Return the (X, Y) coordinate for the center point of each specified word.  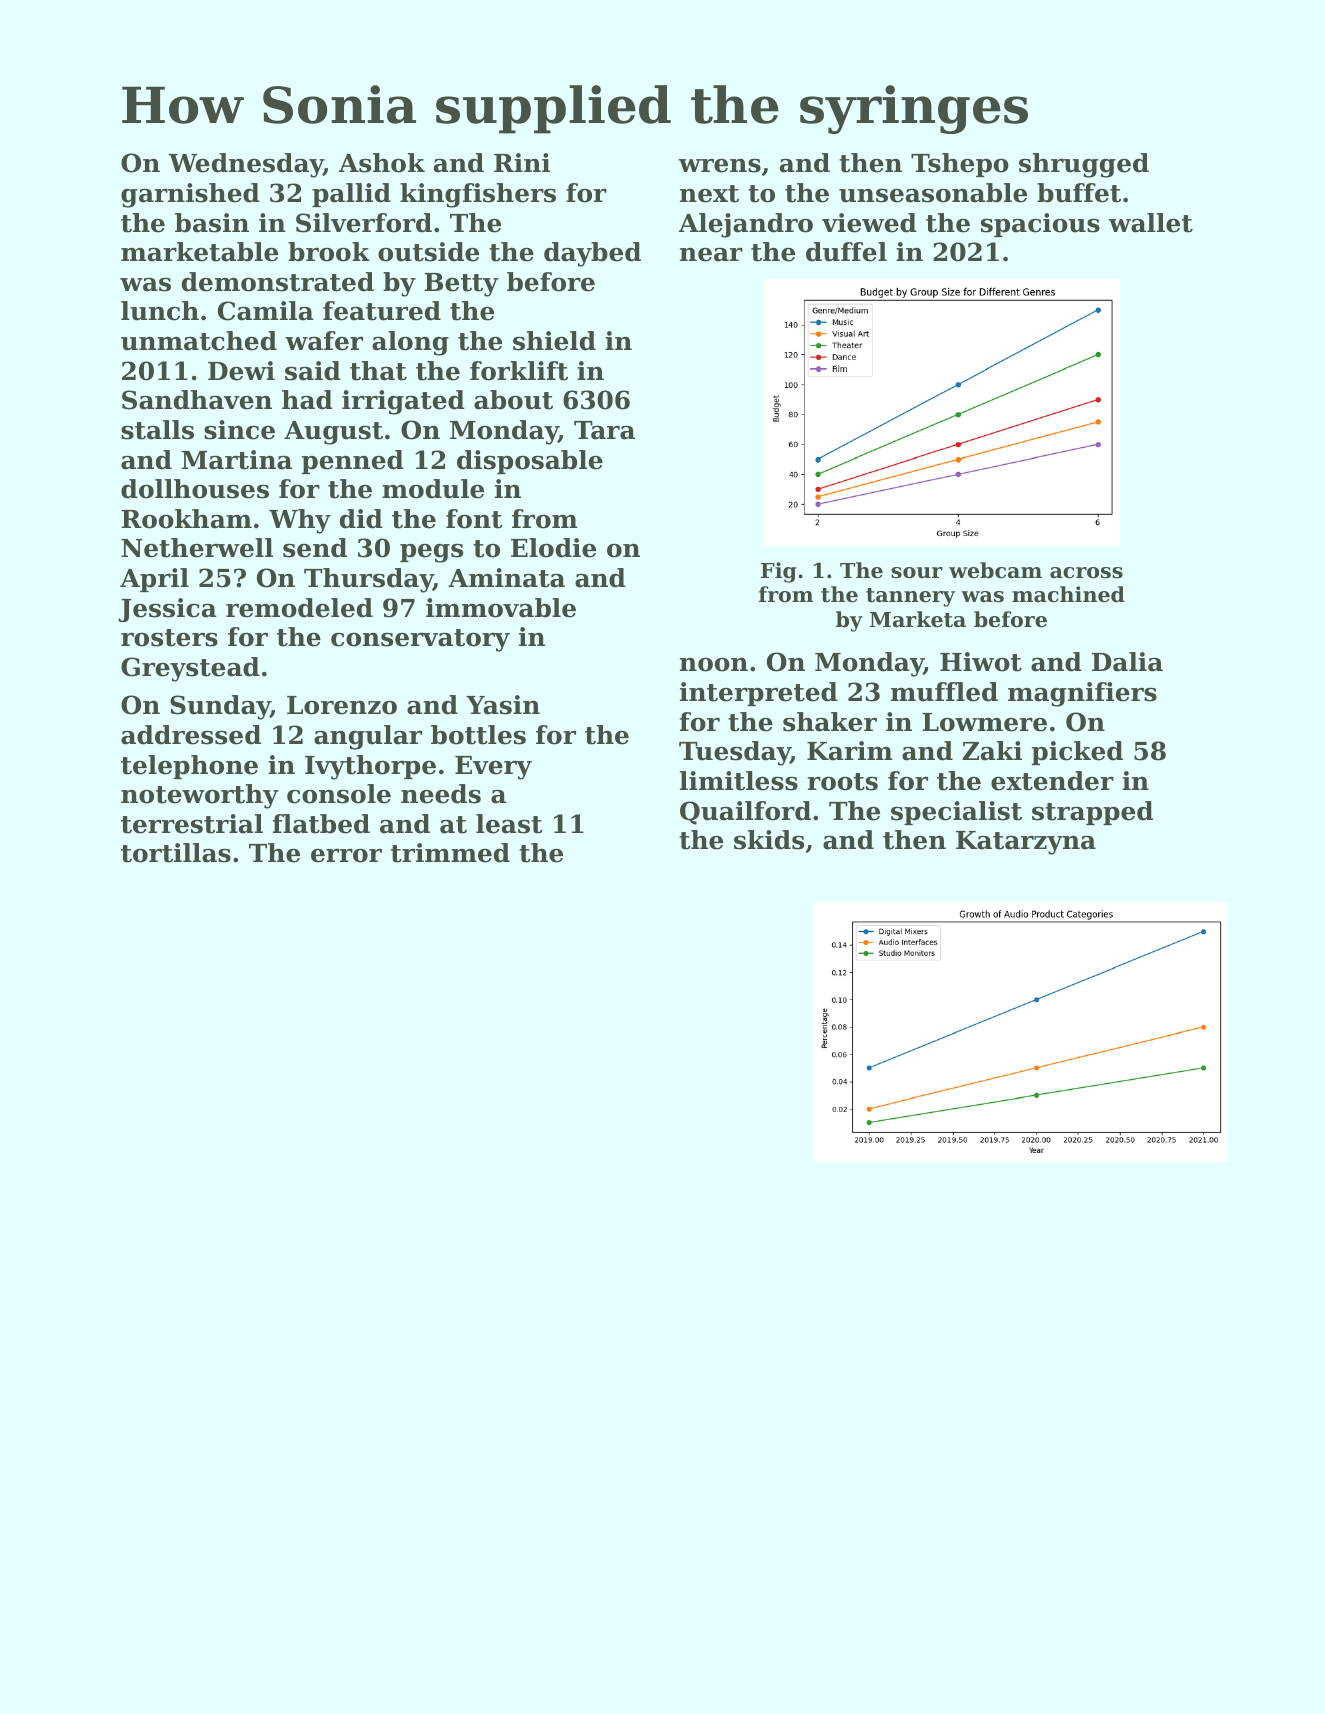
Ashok (382, 163)
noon (714, 665)
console (339, 794)
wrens (720, 166)
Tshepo (960, 165)
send (315, 548)
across (1086, 573)
